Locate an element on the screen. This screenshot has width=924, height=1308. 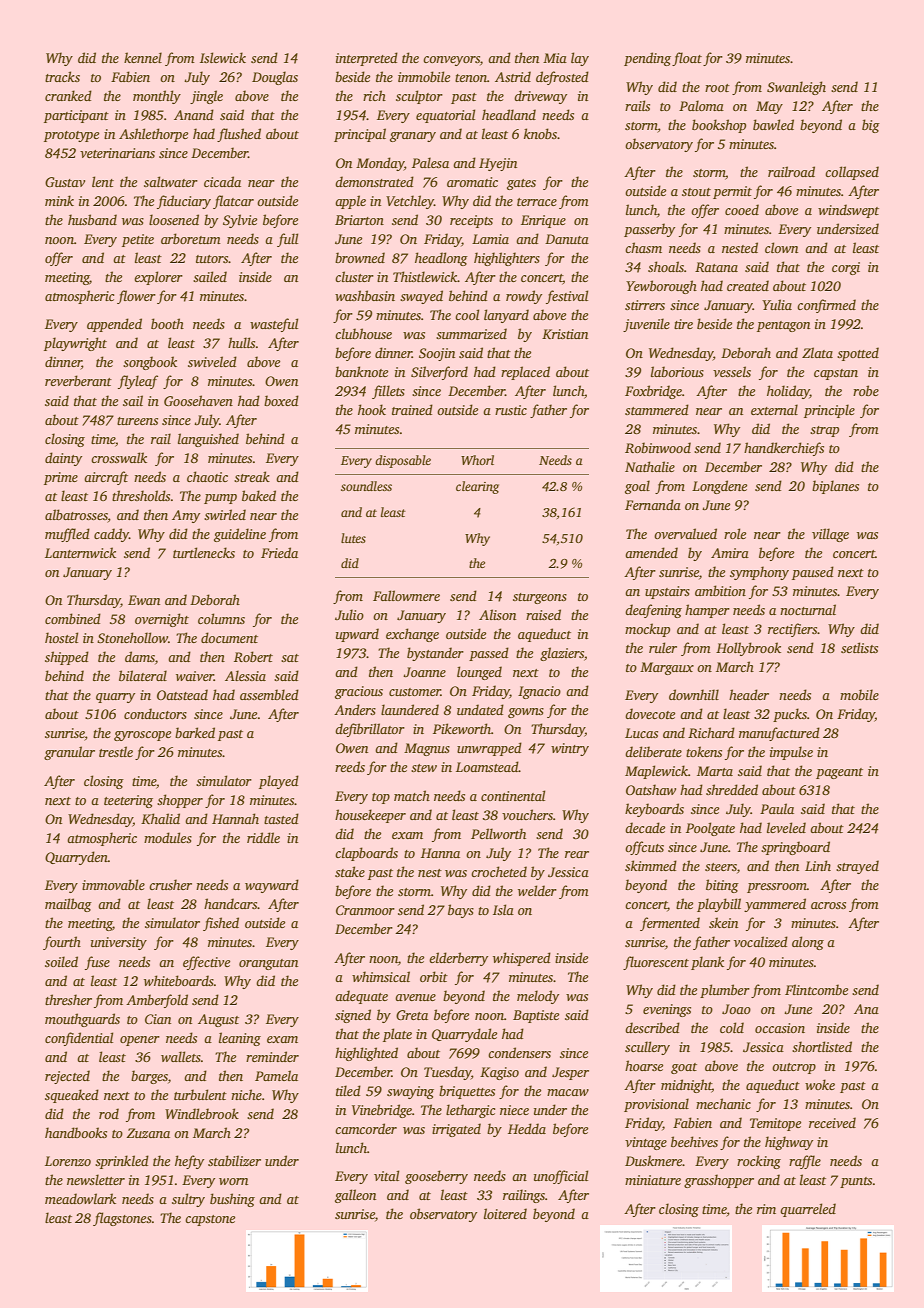
Zuzana is located at coordinates (148, 1133).
